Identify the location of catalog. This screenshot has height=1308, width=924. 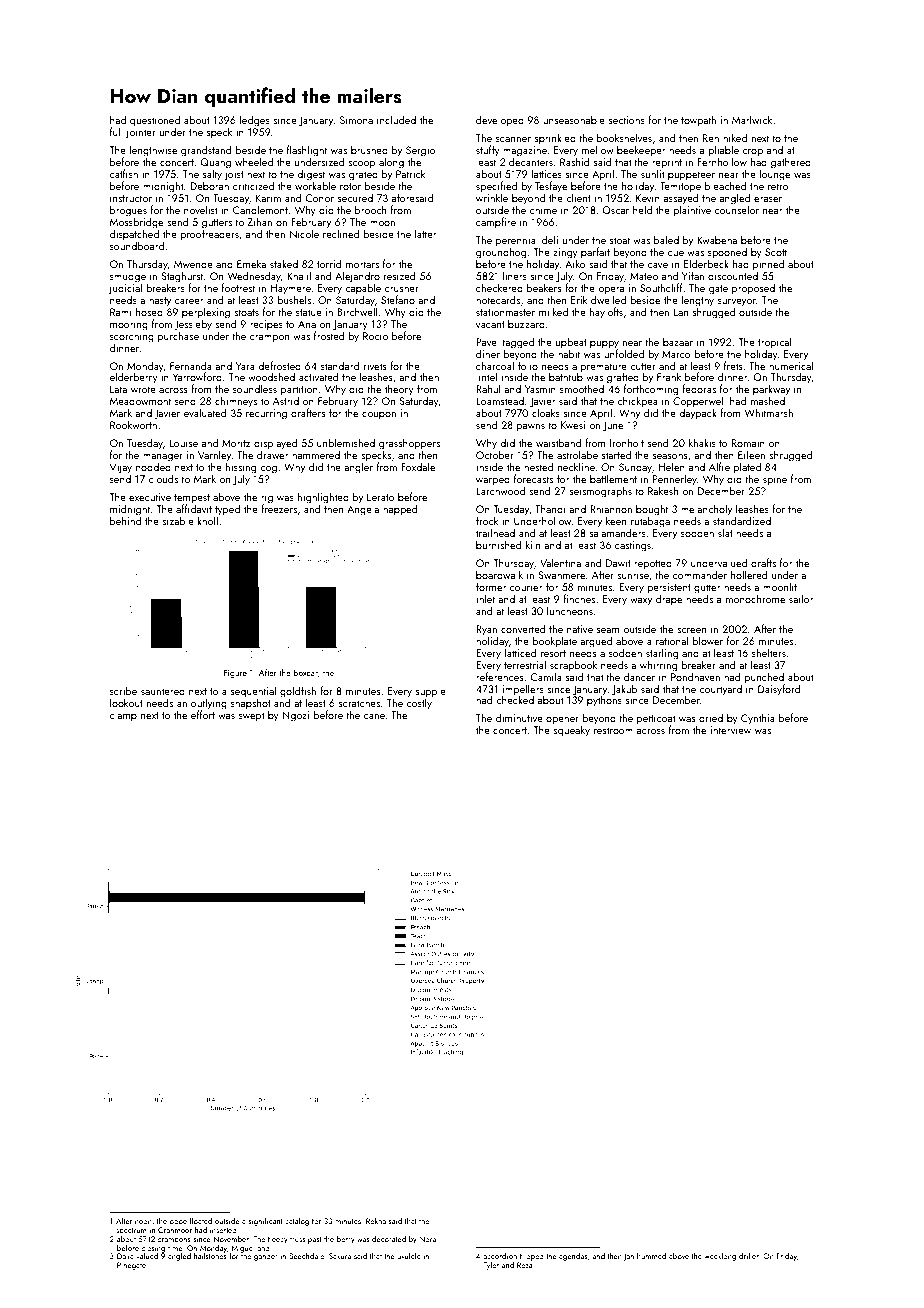
(297, 1222).
